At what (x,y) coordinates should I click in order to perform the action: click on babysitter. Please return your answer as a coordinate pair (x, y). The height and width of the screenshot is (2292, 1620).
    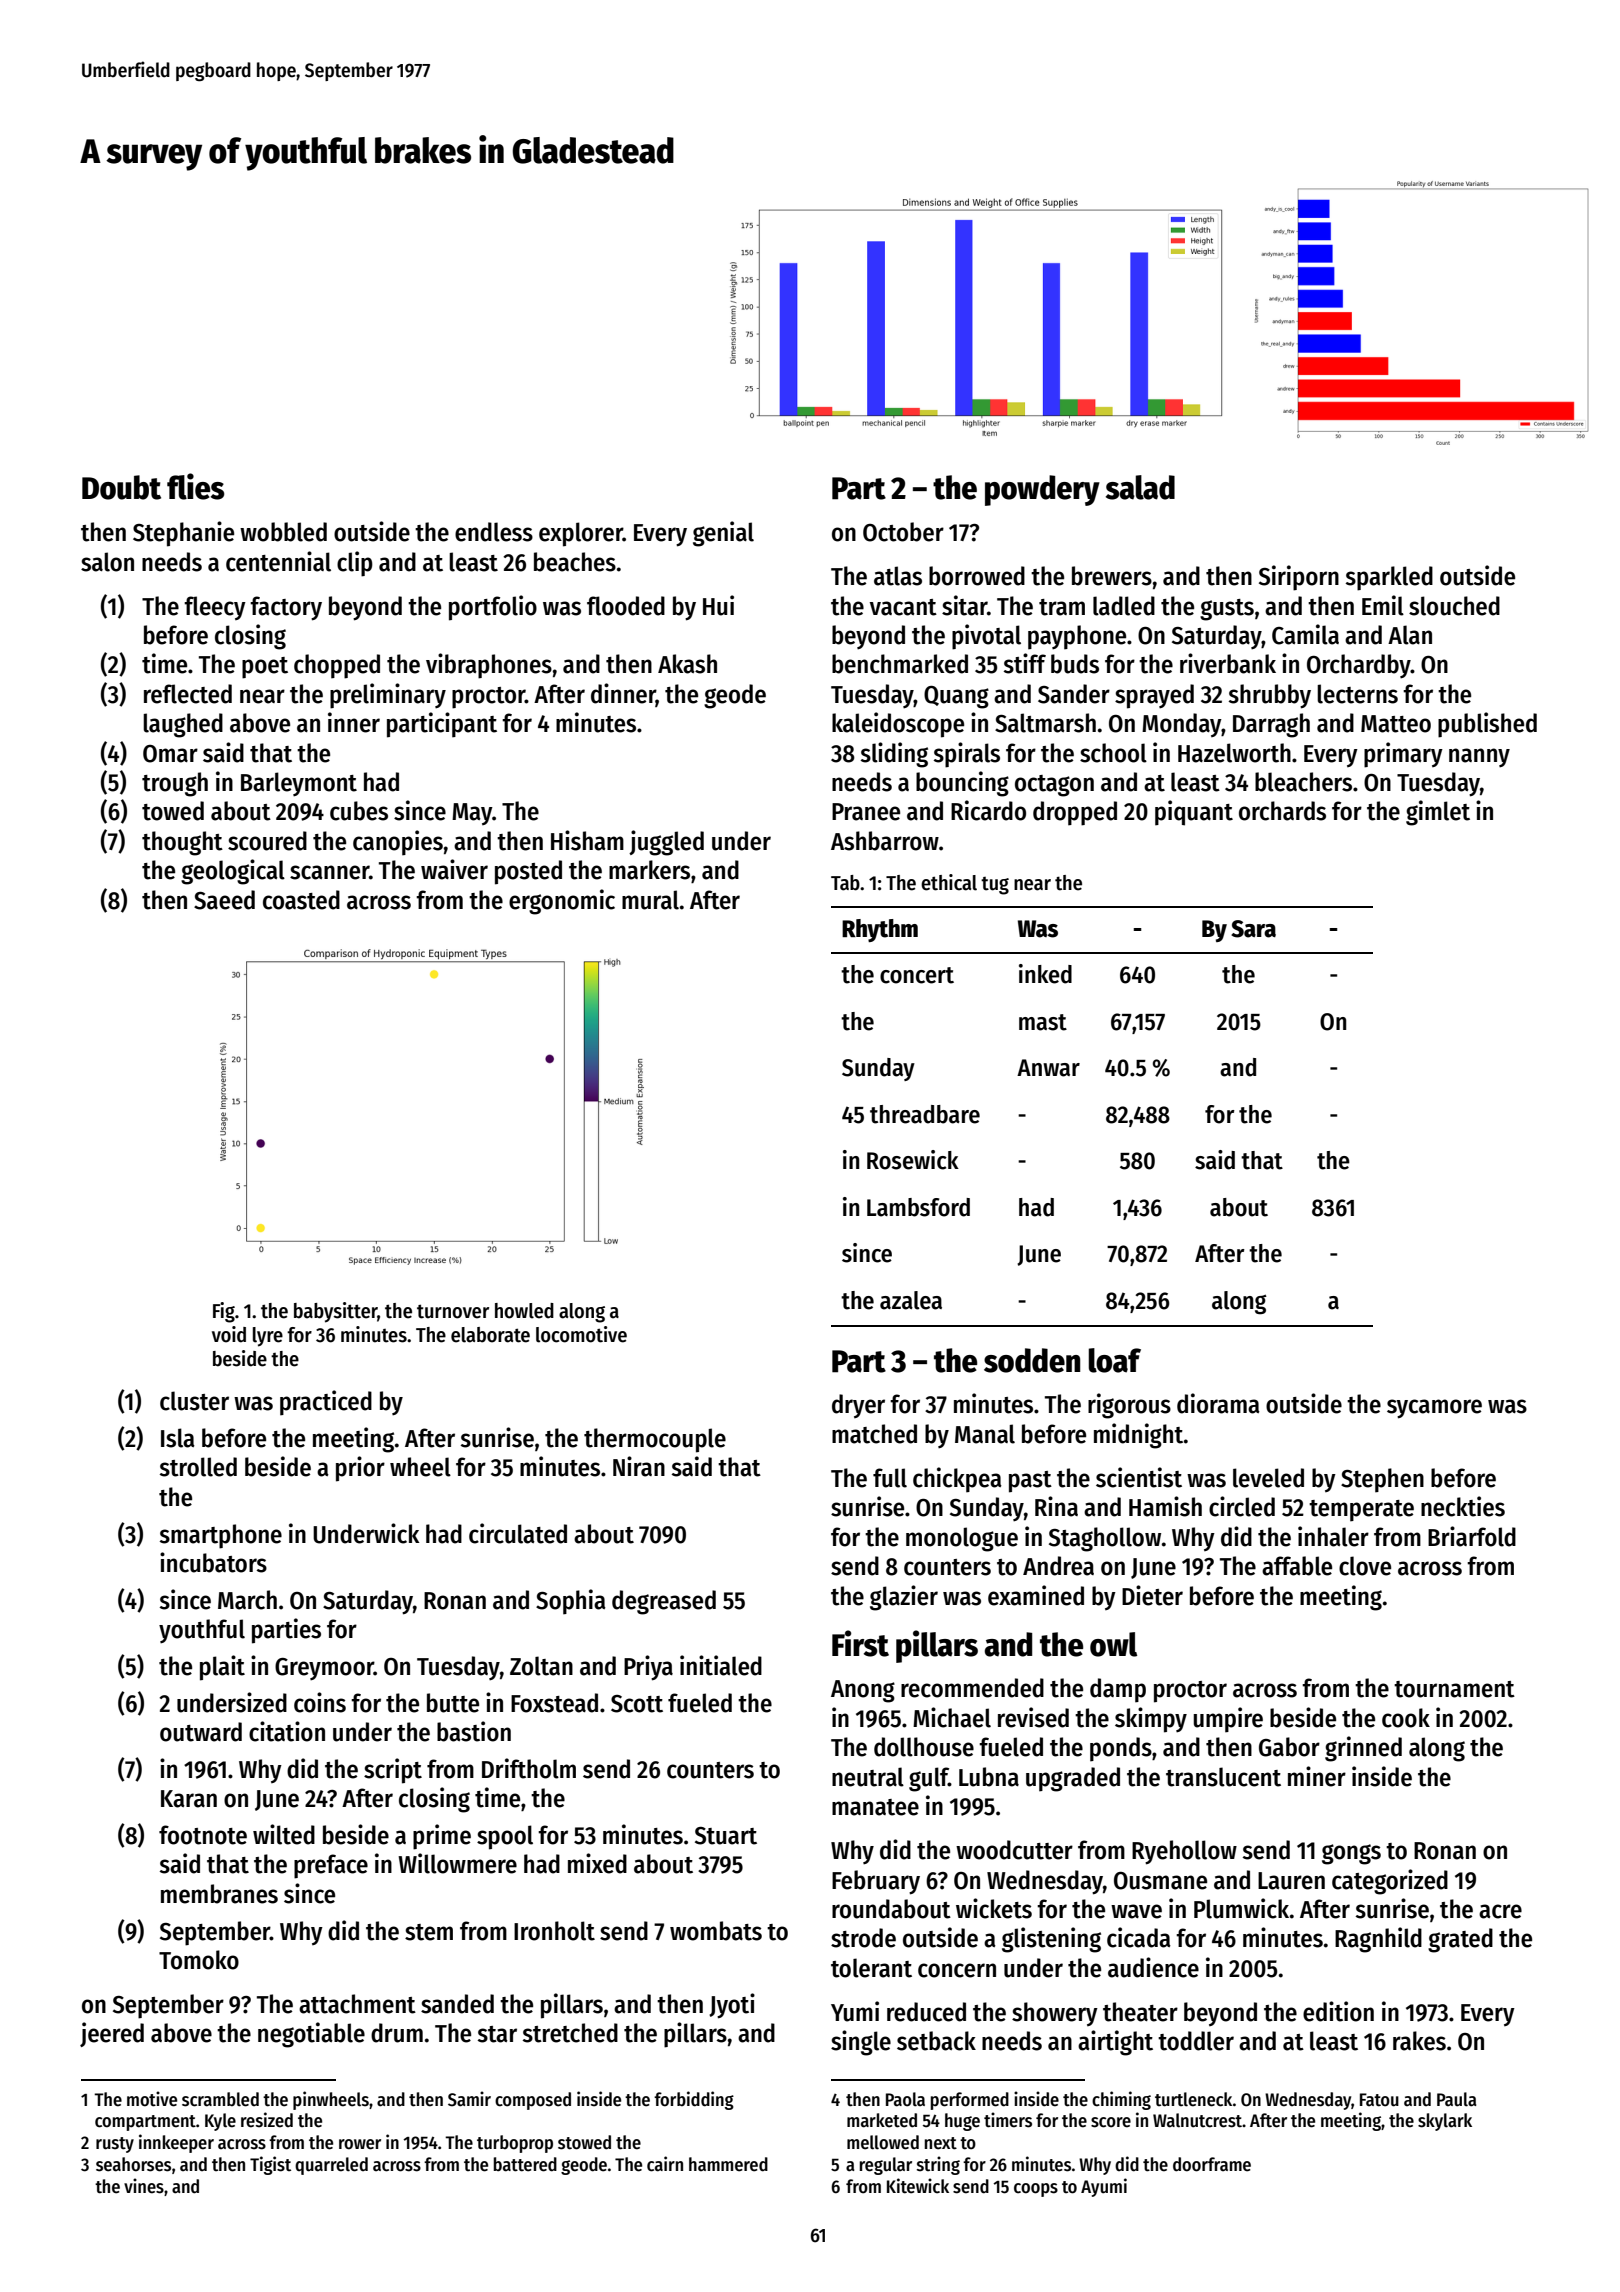
    Looking at the image, I should click on (335, 1312).
